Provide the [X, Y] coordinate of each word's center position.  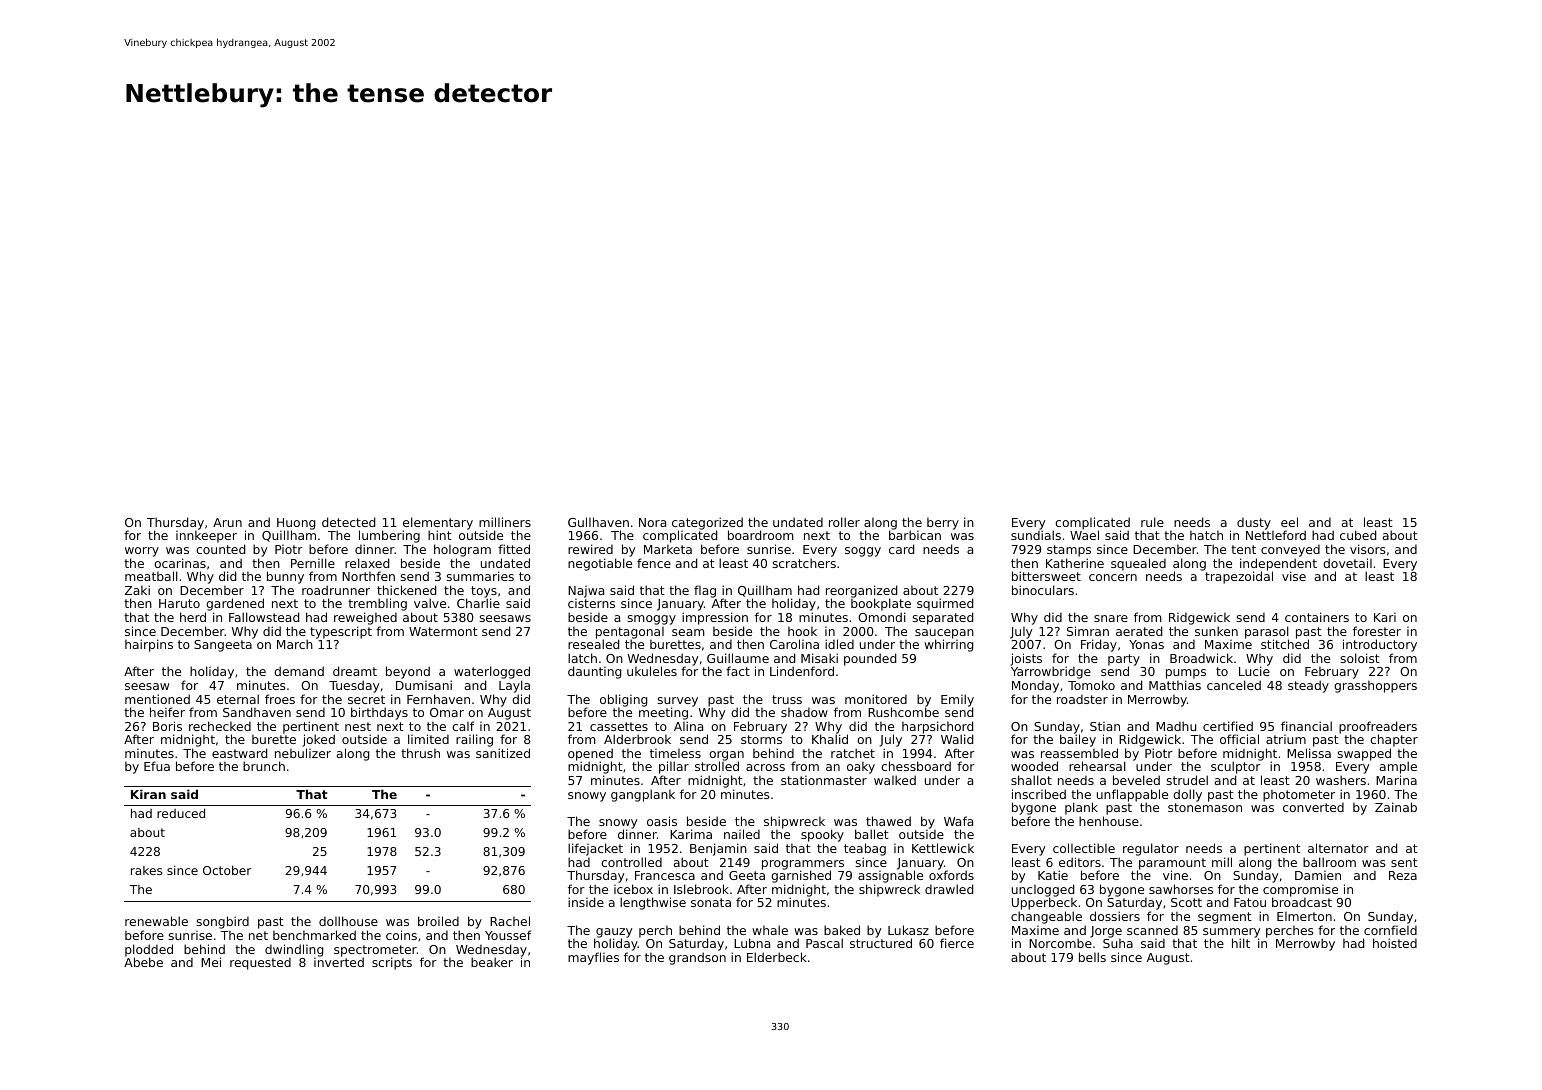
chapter [1394, 740]
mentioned [157, 699]
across [765, 767]
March [295, 644]
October [227, 870]
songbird [222, 922]
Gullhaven [598, 522]
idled [839, 644]
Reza [1403, 875]
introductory [1380, 645]
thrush [420, 753]
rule [1152, 522]
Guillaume [738, 658]
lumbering [389, 536]
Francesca [665, 875]
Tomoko [1091, 685]
